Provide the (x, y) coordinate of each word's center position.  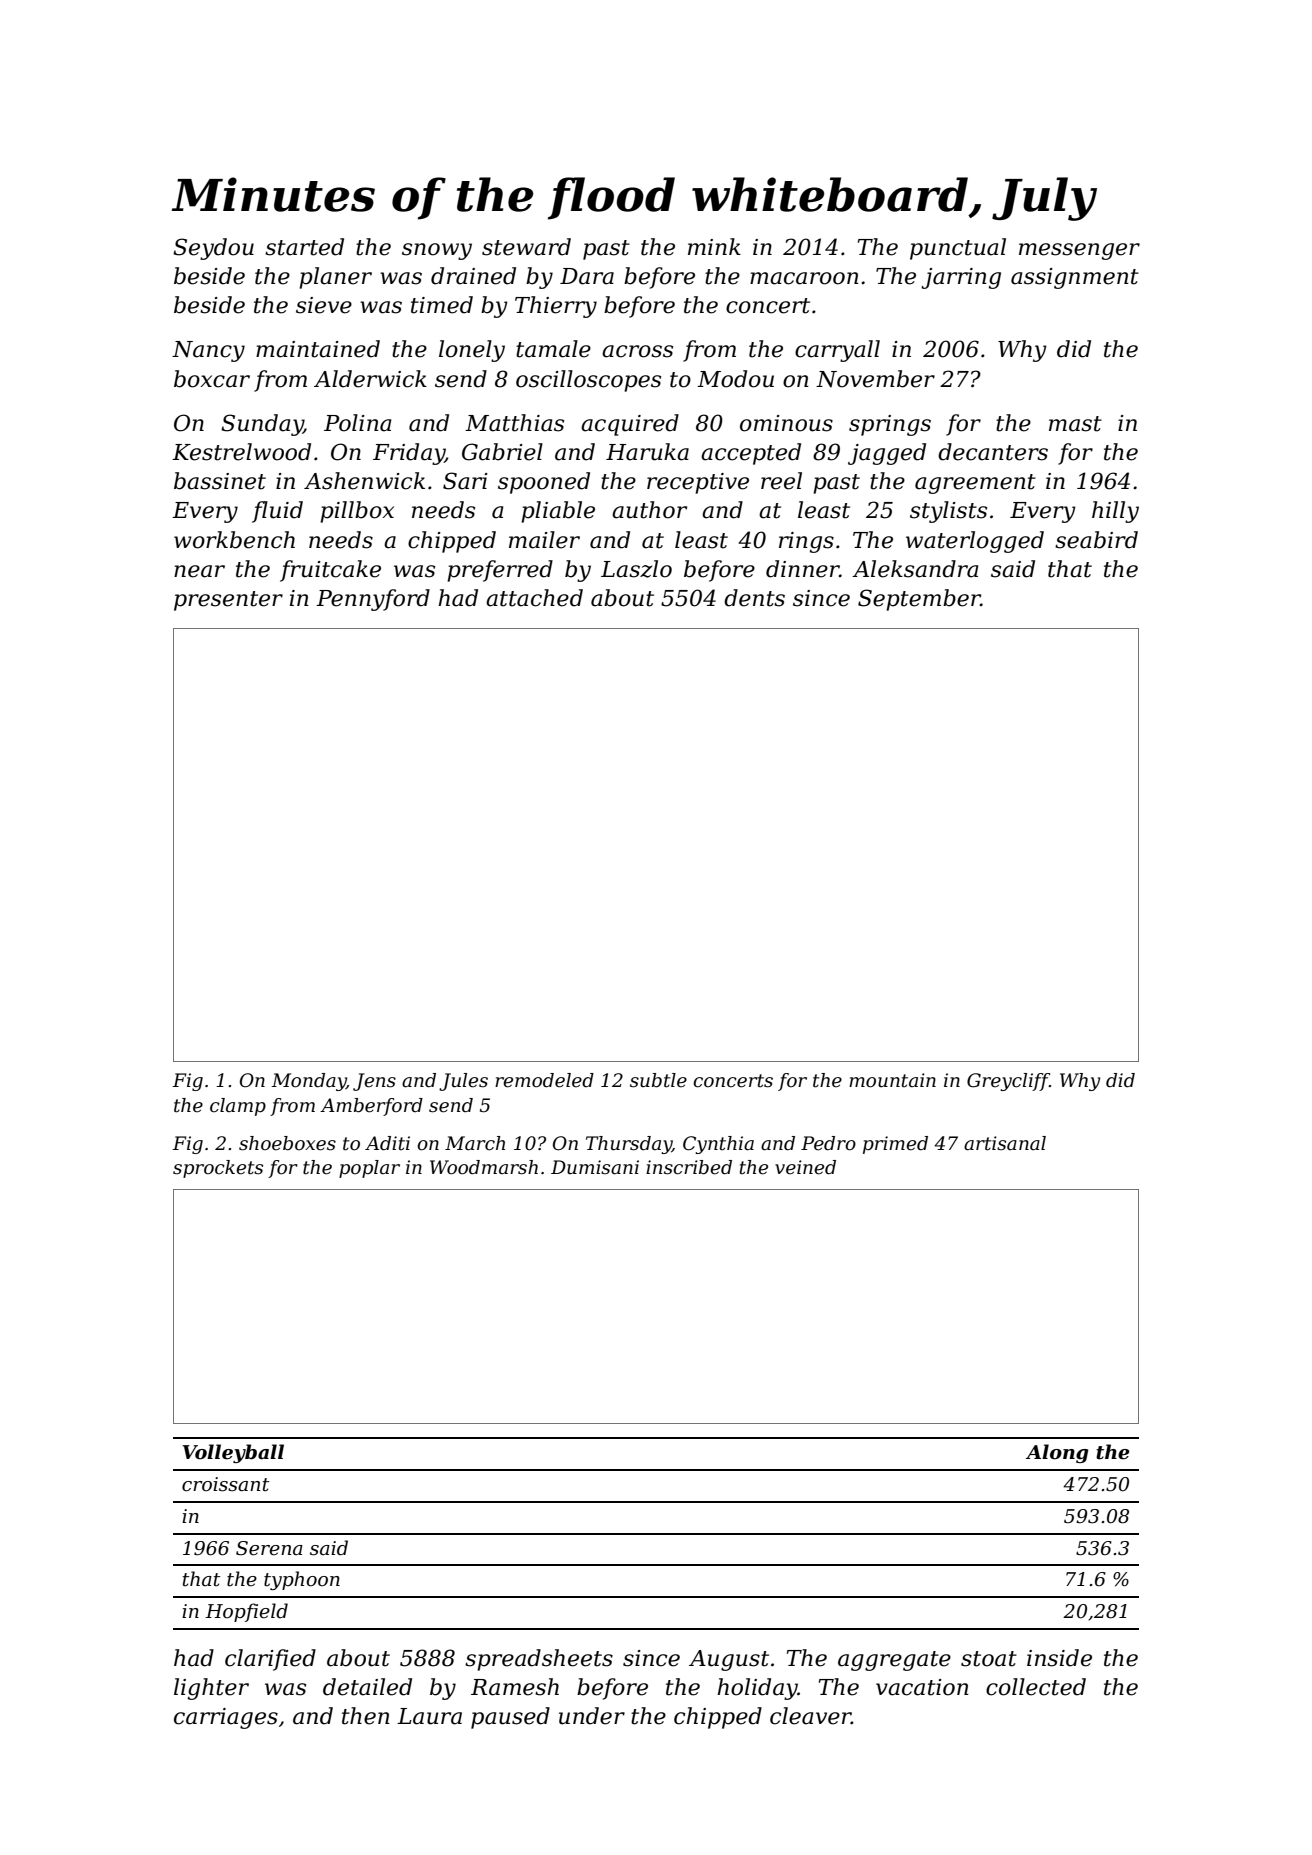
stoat (989, 1659)
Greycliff (1008, 1082)
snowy (437, 251)
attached (534, 598)
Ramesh (515, 1687)
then (366, 1716)
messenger (1079, 251)
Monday (308, 1082)
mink (714, 246)
